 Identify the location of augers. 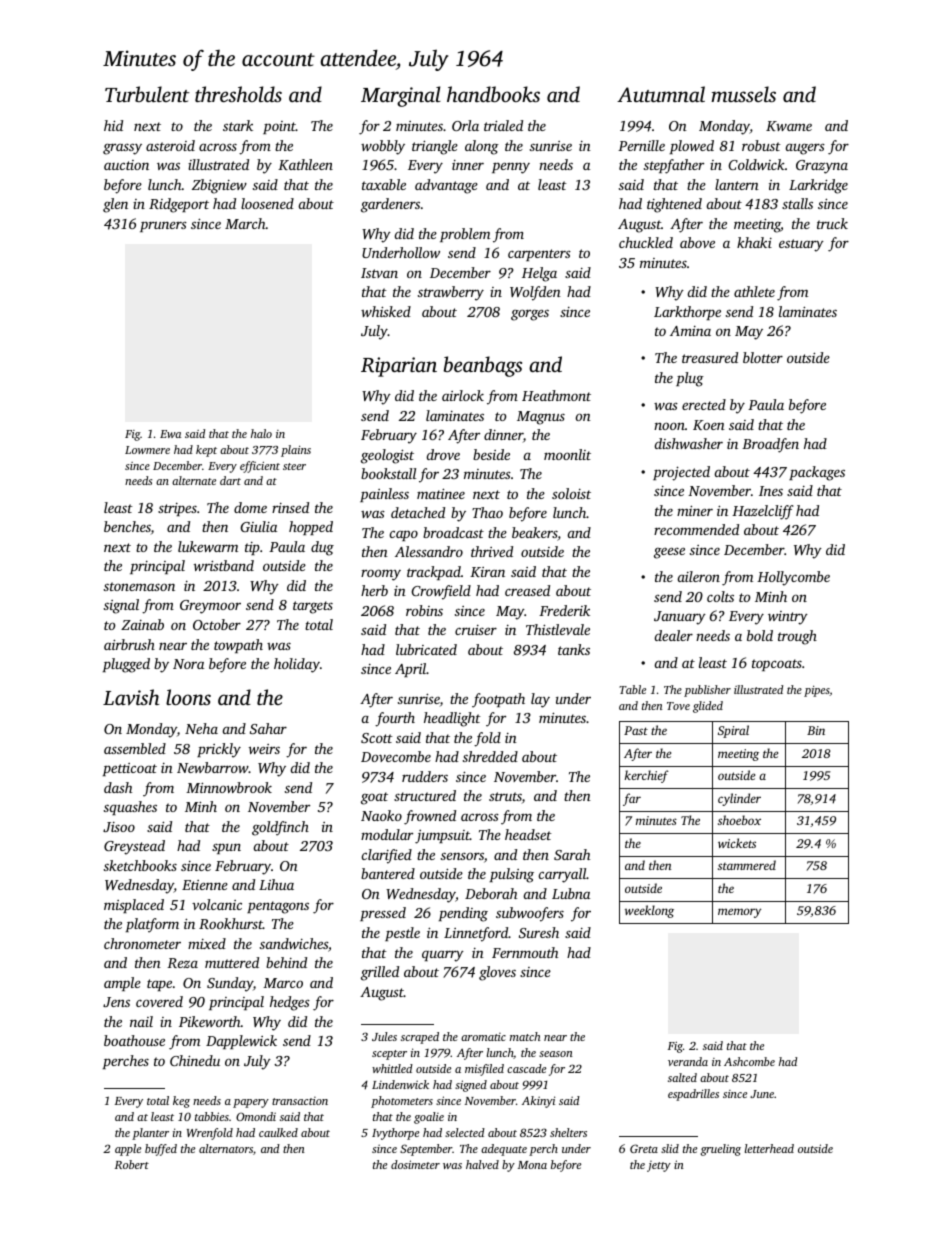
(805, 149).
